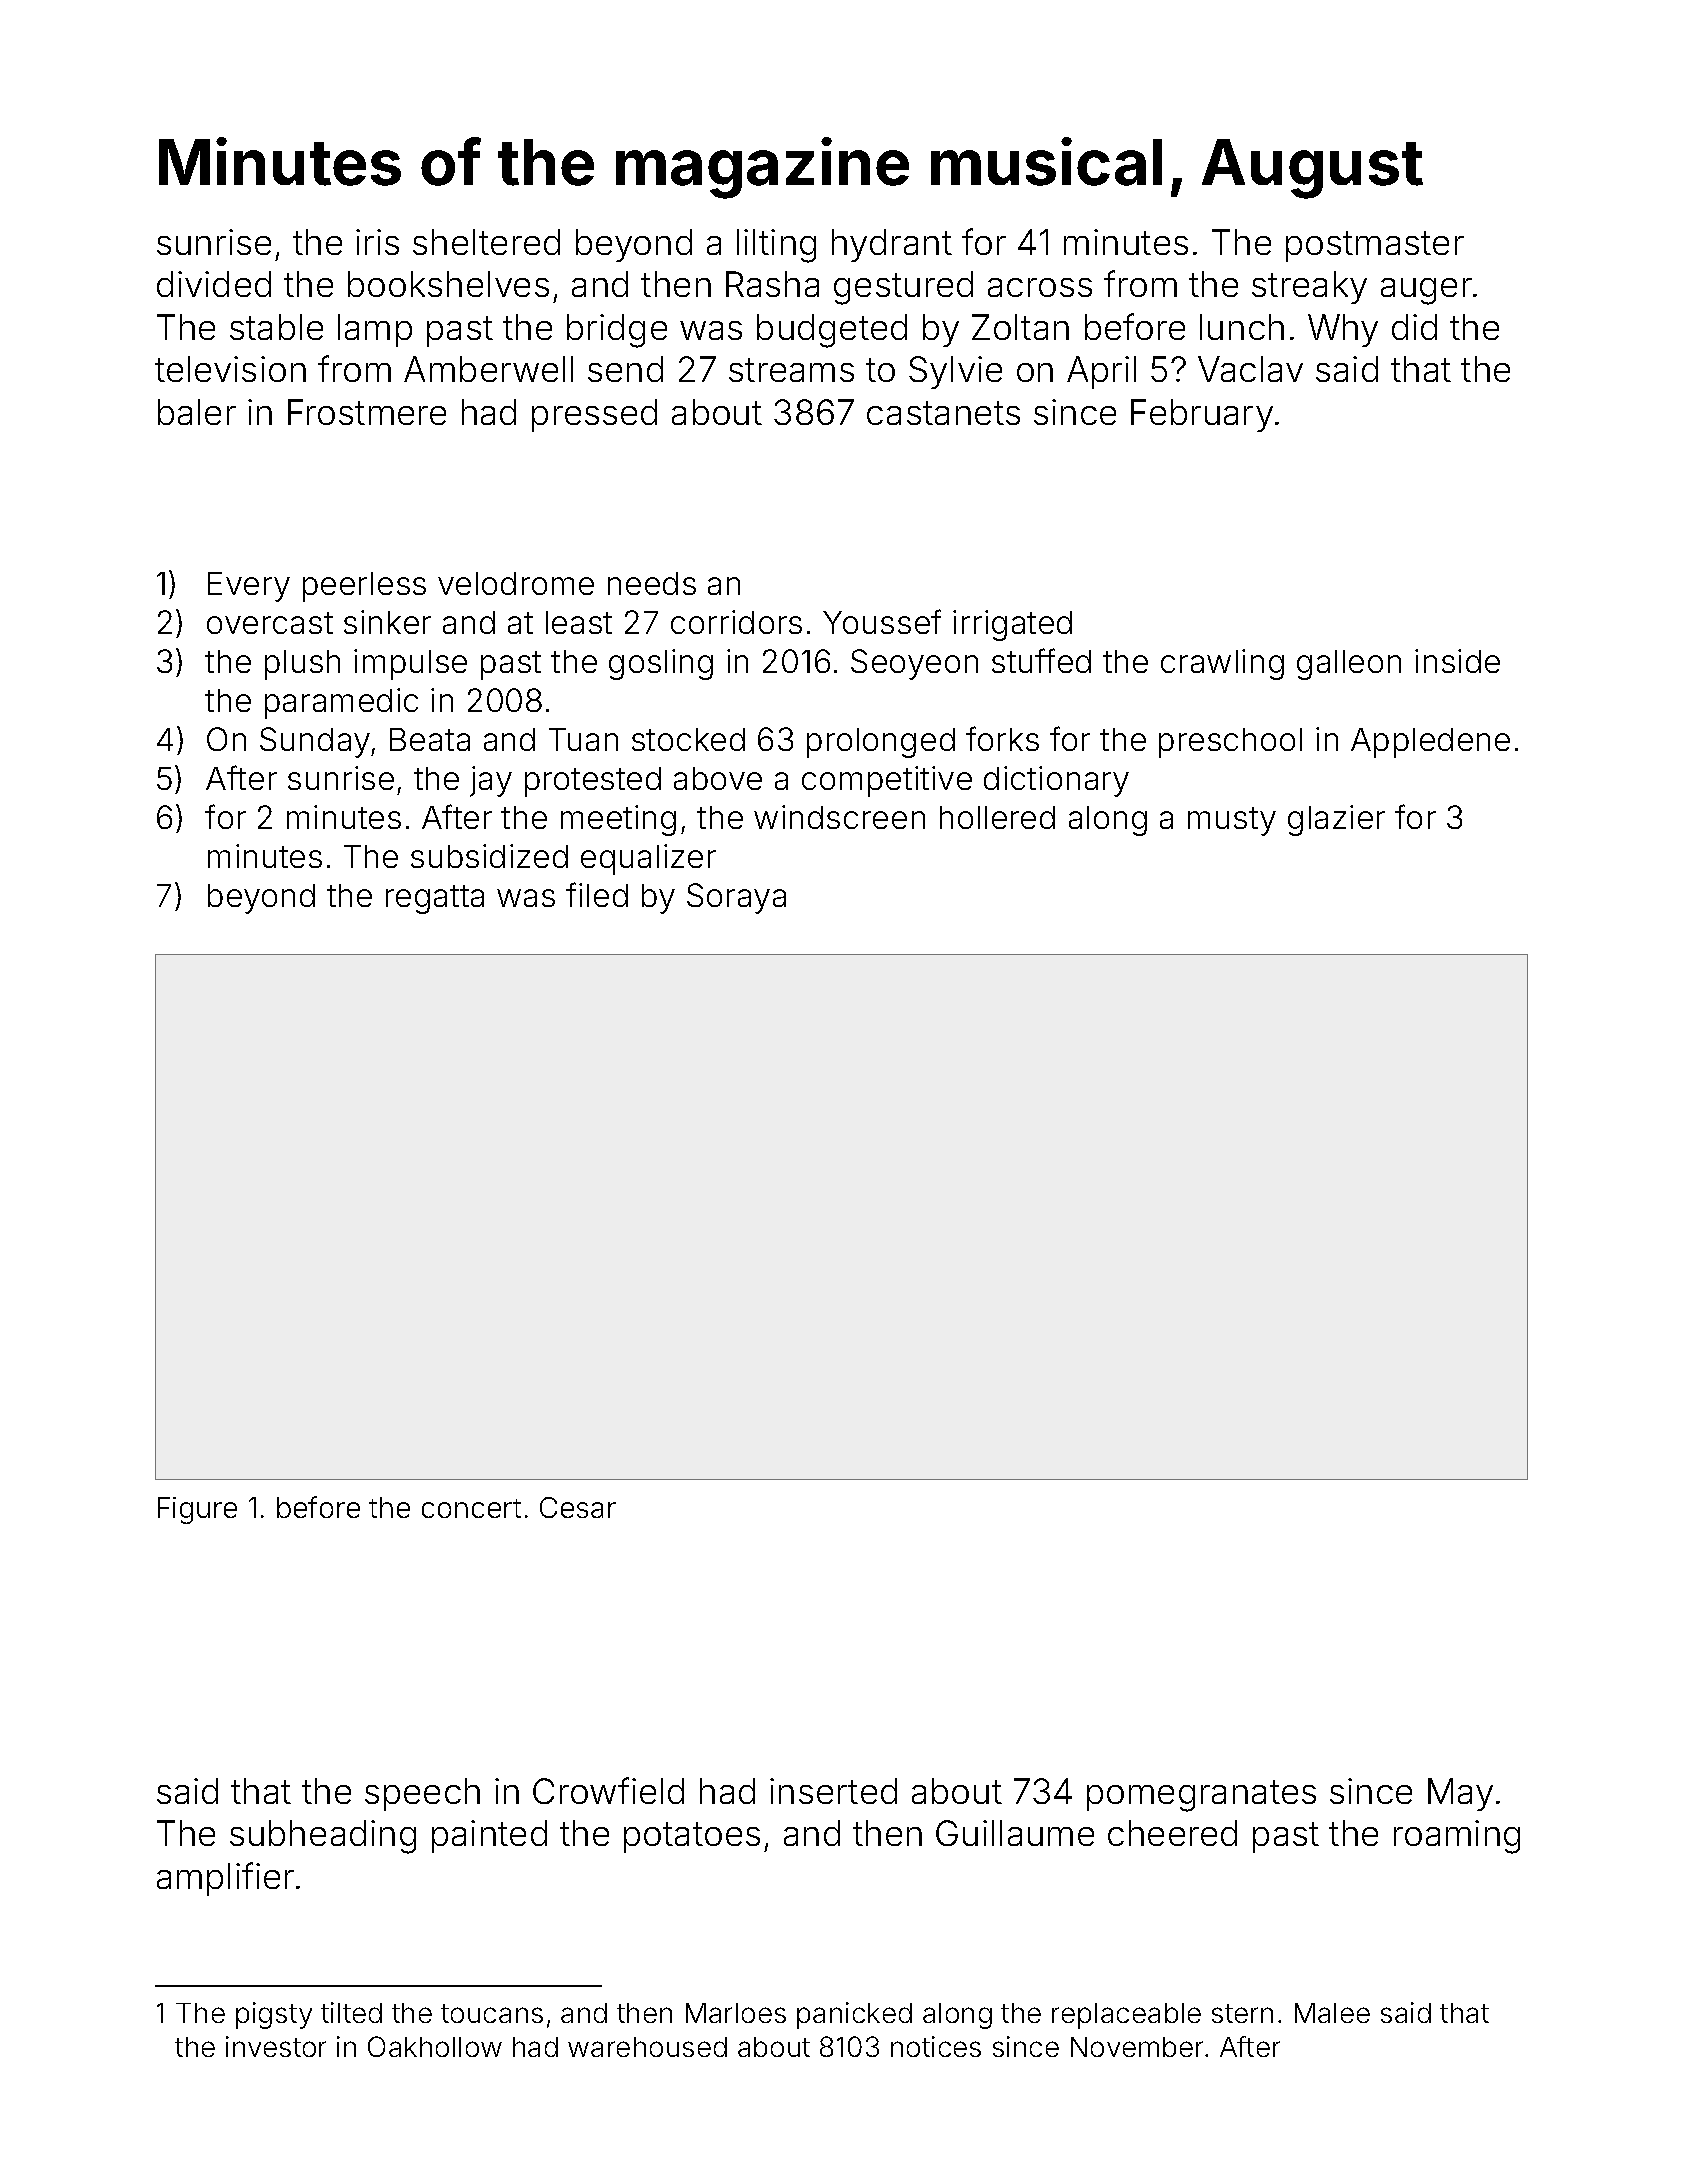  What do you see at coordinates (486, 242) in the screenshot?
I see `sheltered` at bounding box center [486, 242].
